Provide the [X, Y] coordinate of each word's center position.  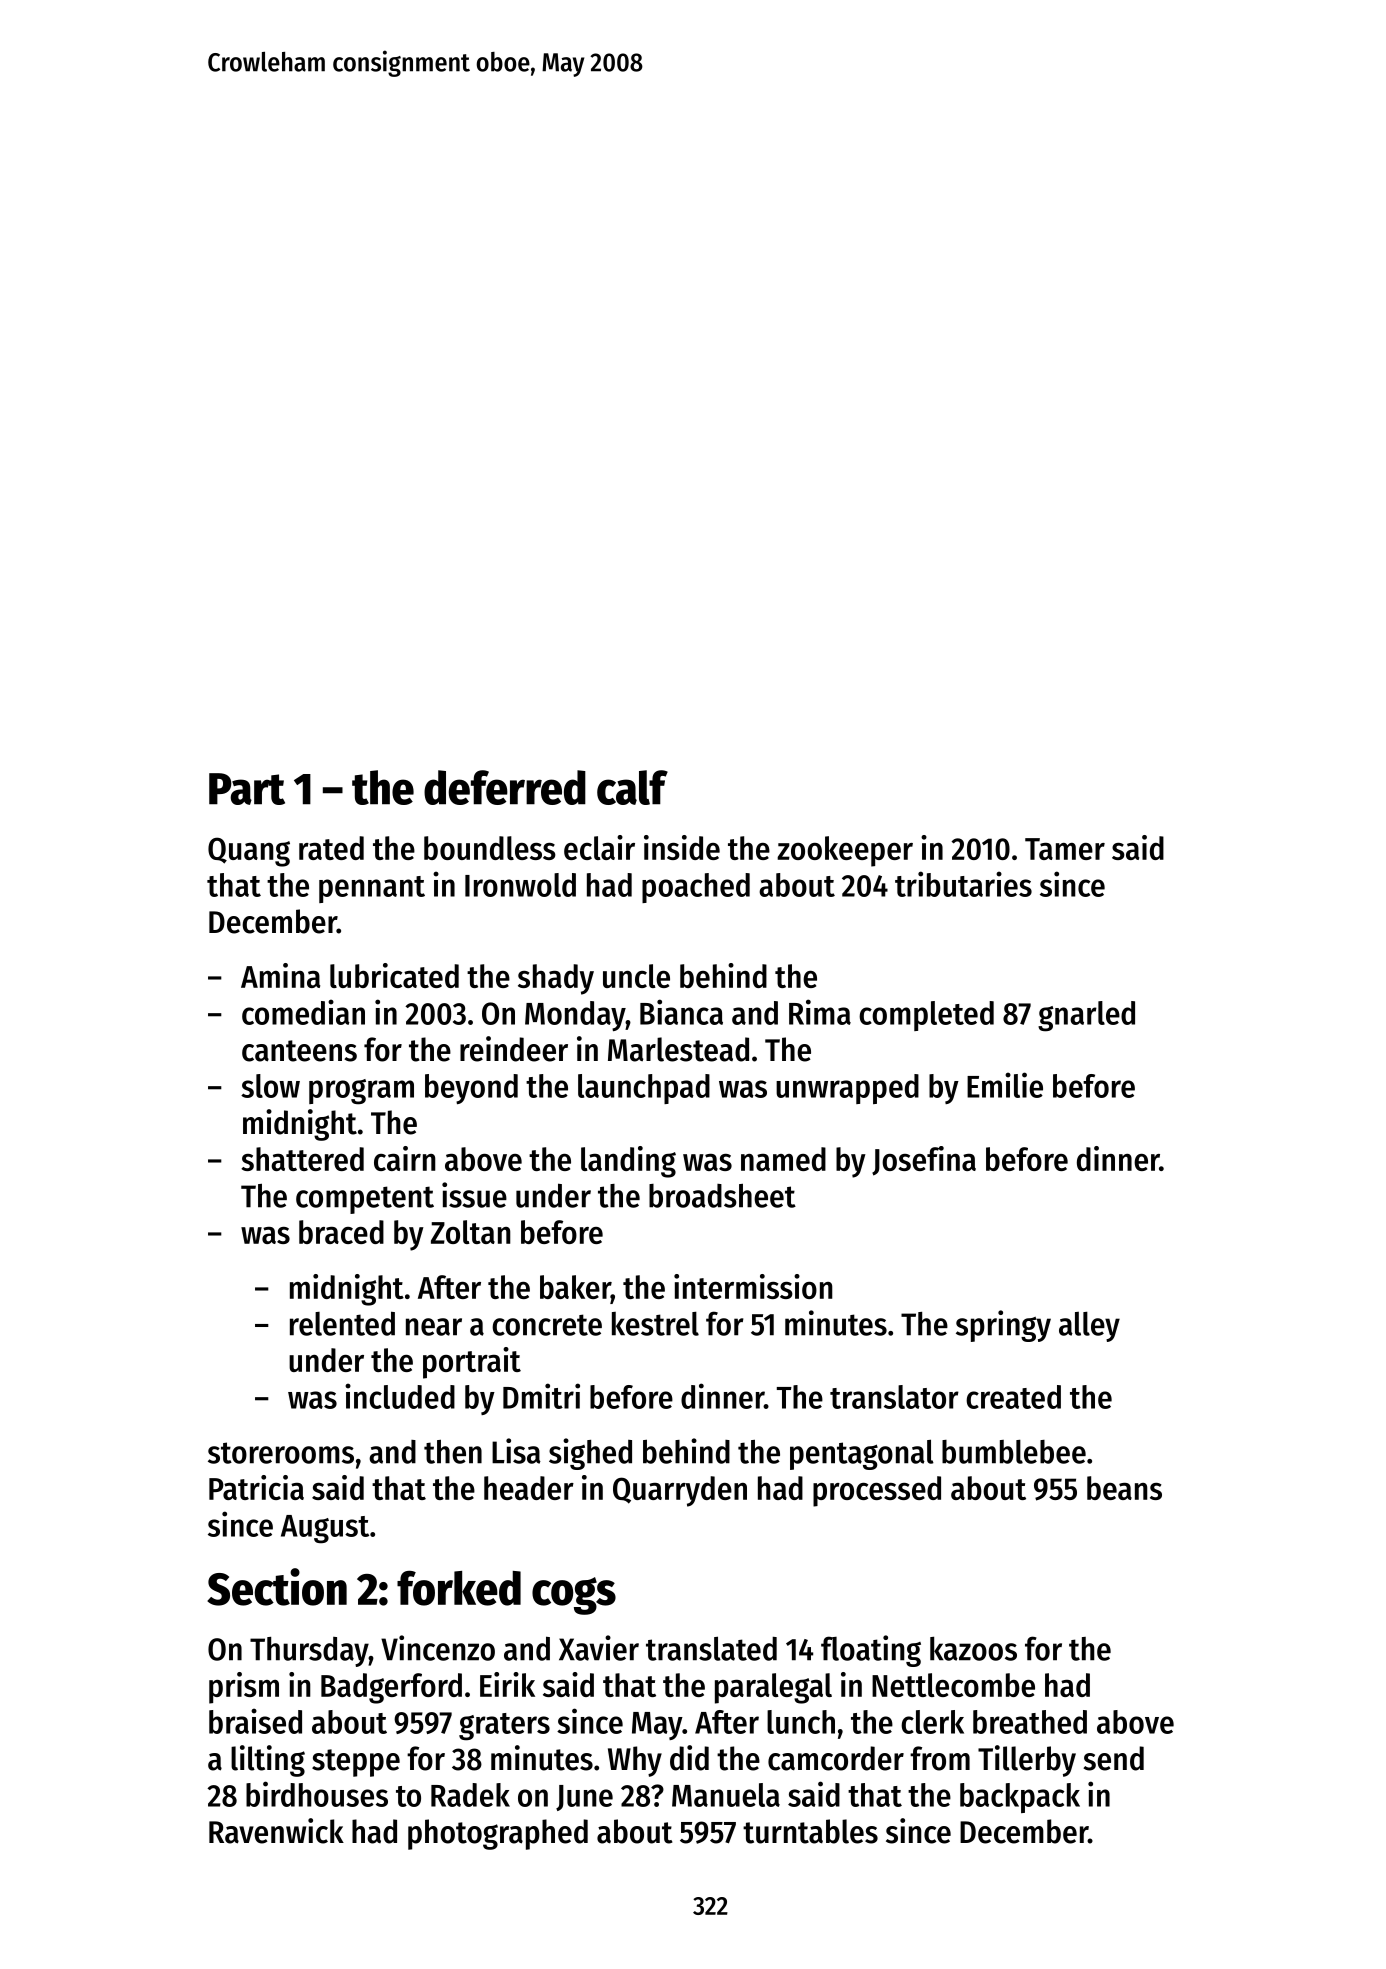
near [434, 1327]
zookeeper [845, 851]
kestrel [655, 1324]
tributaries [963, 884]
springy [1003, 1326]
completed [926, 1016]
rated [331, 848]
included [400, 1396]
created [1013, 1397]
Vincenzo [438, 1648]
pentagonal [862, 1454]
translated [711, 1648]
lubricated [394, 975]
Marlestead [678, 1049]
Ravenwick [276, 1831]
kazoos [973, 1648]
